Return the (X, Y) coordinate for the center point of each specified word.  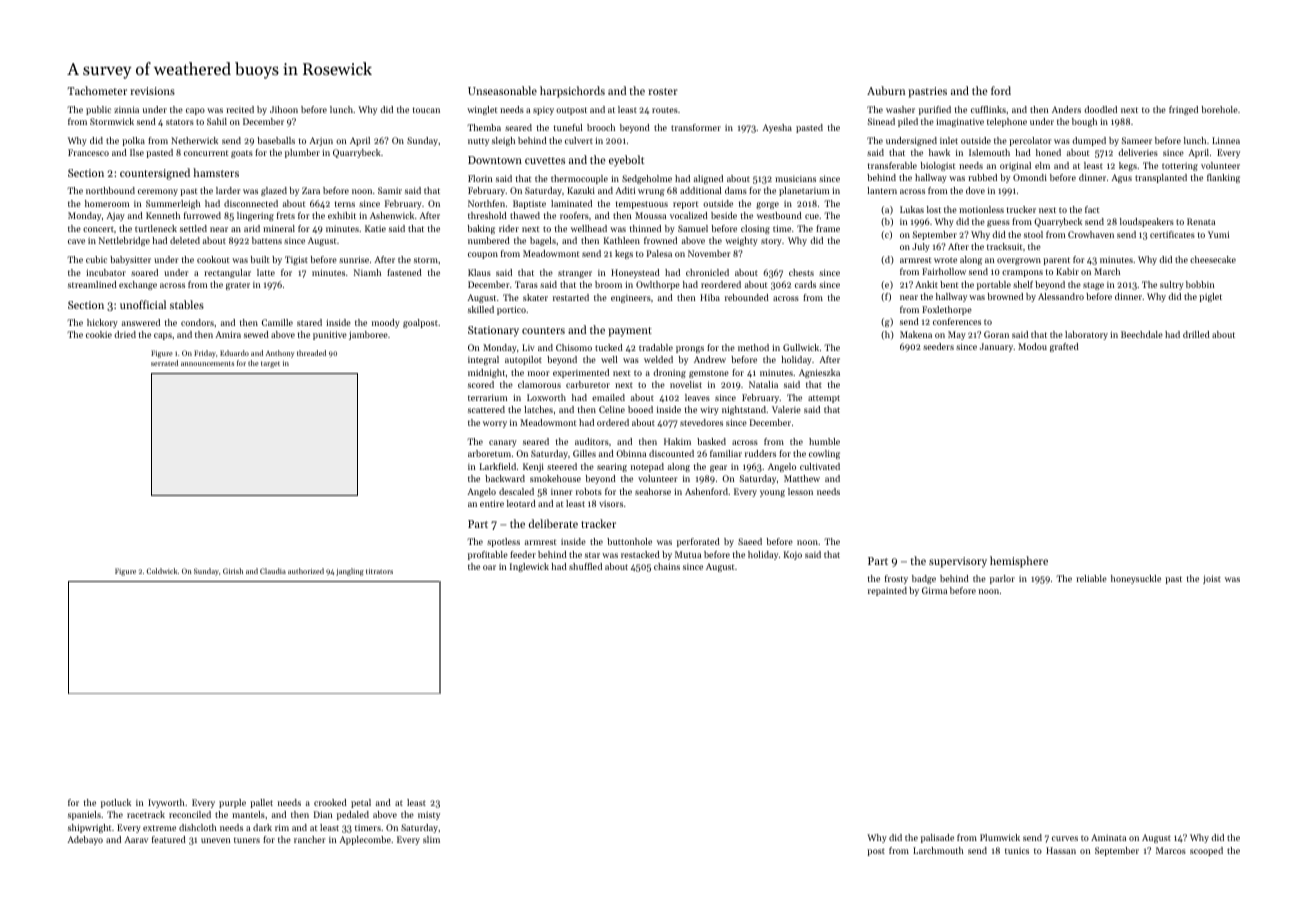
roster (663, 91)
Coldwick (162, 571)
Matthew (802, 478)
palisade (937, 838)
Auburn (886, 90)
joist (1212, 579)
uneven (215, 840)
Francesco (88, 152)
